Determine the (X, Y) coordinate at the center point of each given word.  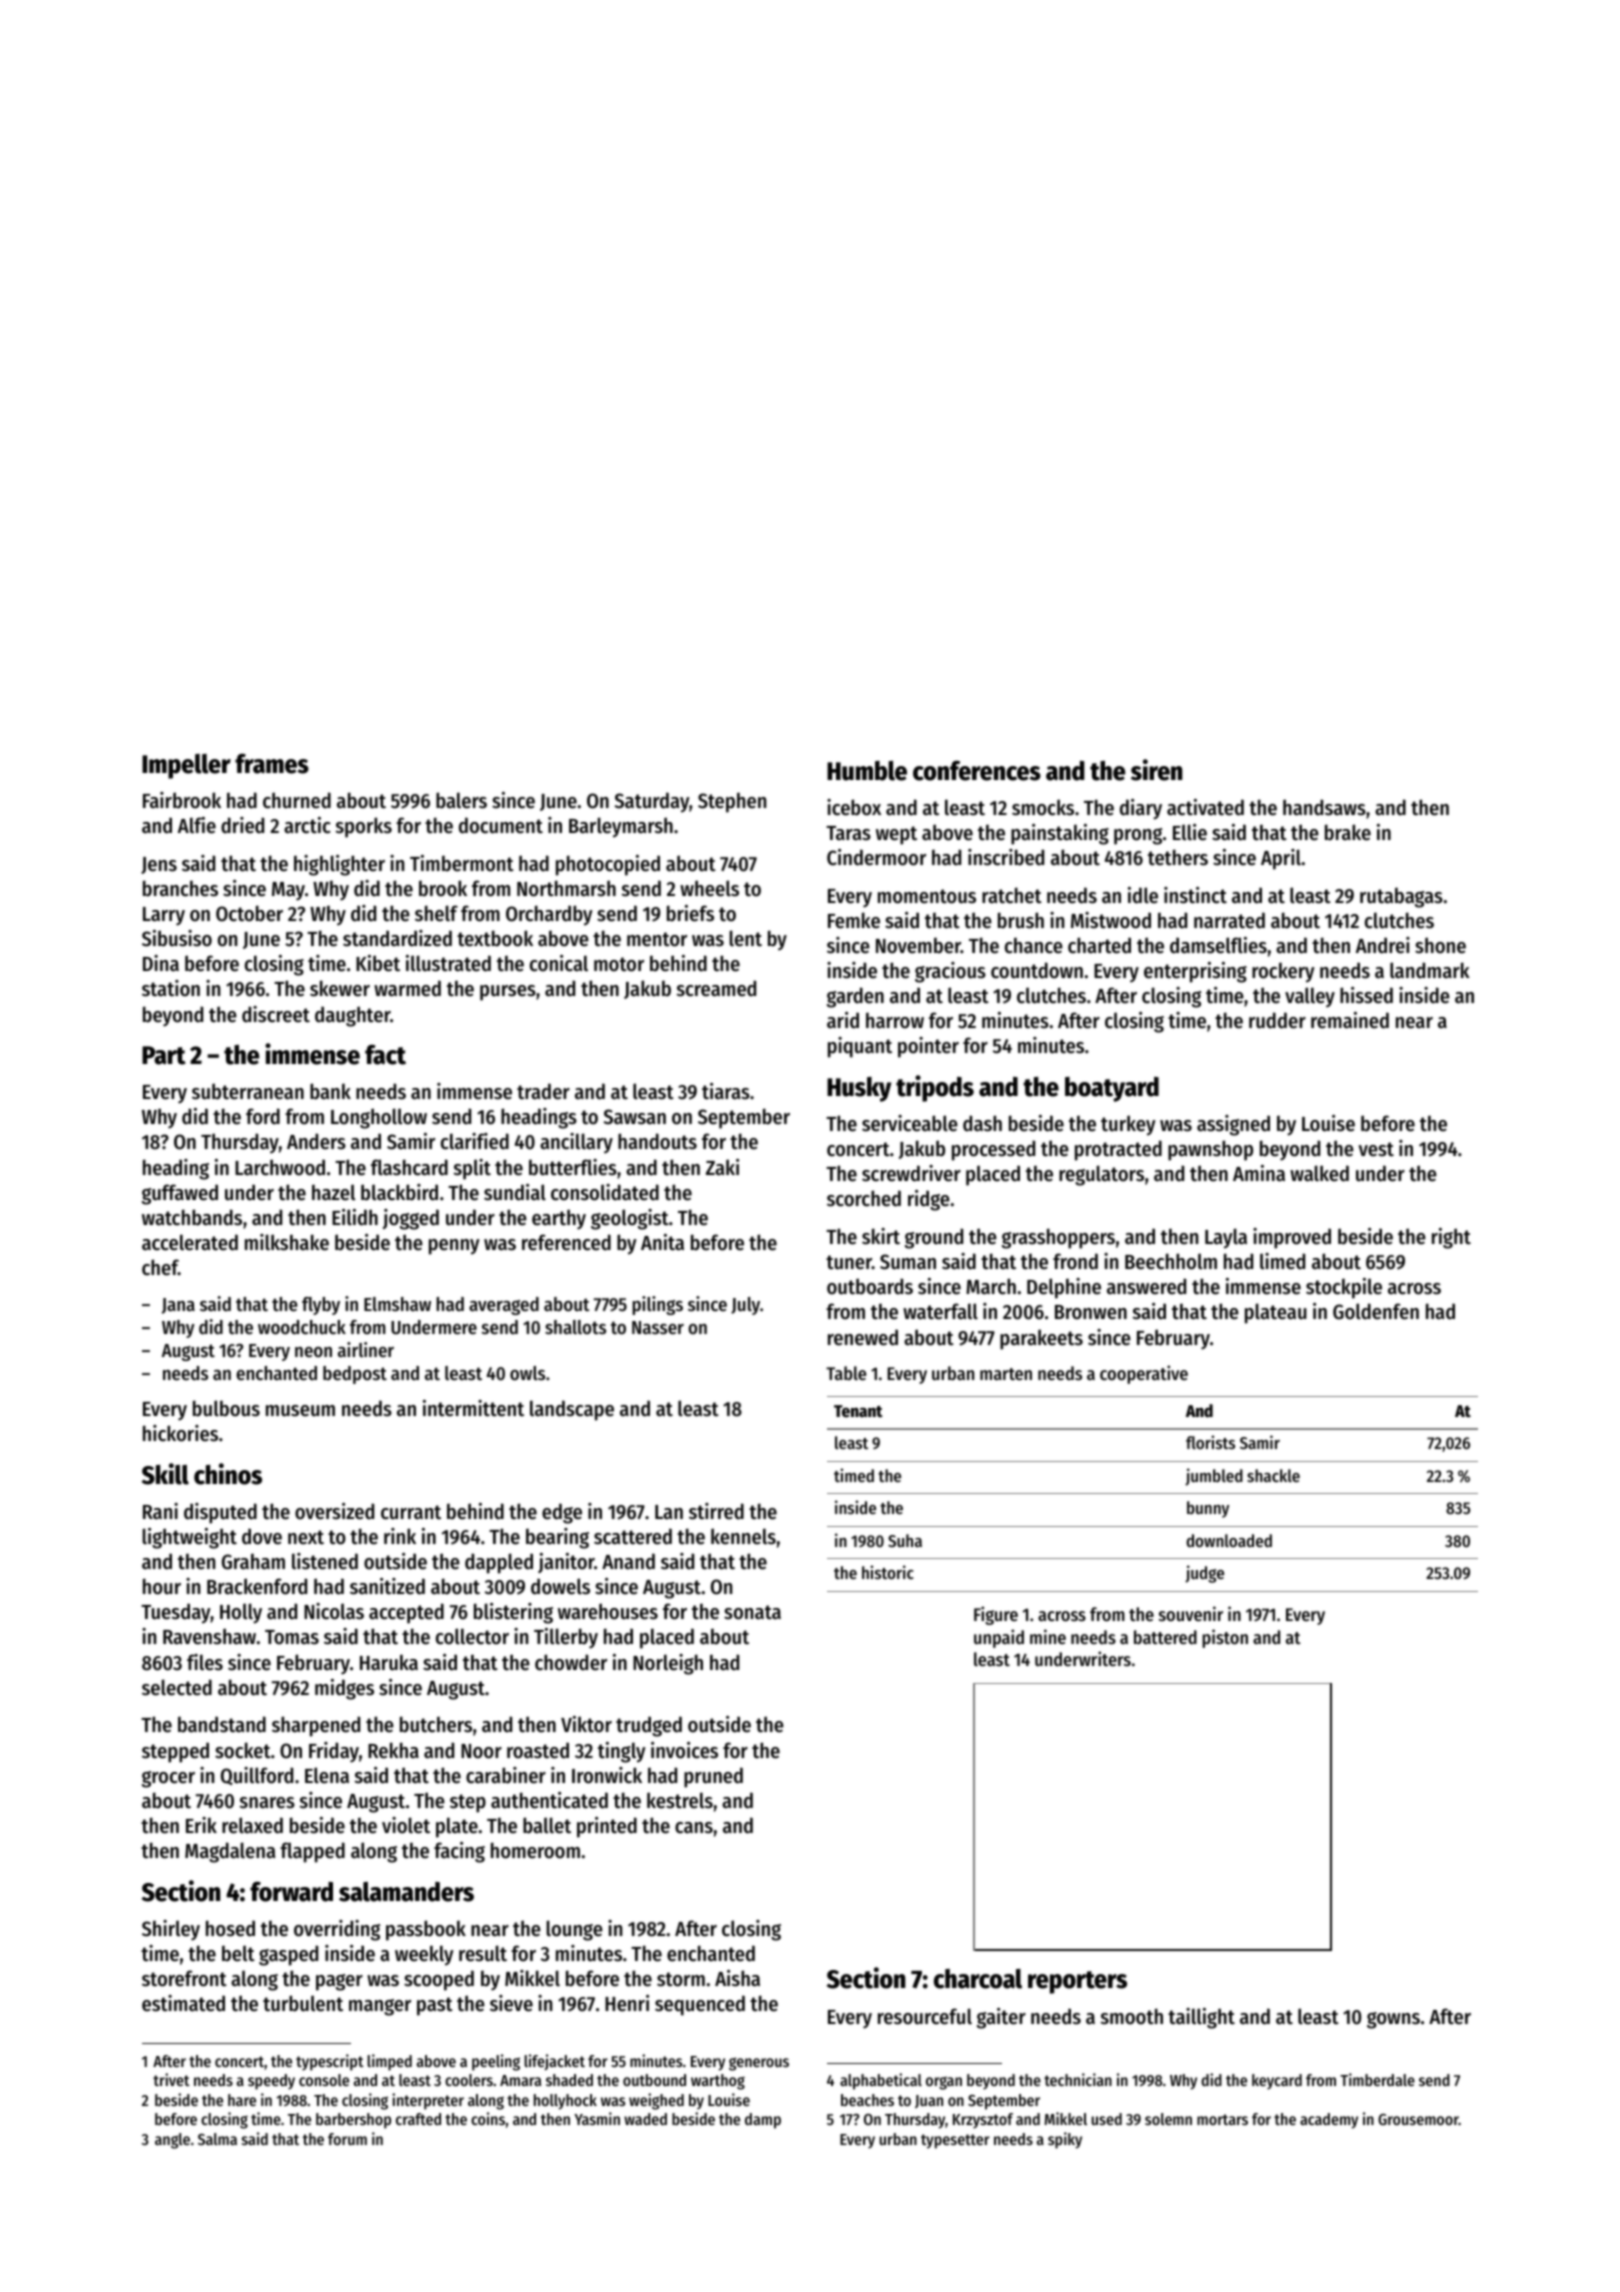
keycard (1277, 2082)
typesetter (955, 2141)
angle (172, 2141)
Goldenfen (1376, 1311)
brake (1348, 832)
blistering (513, 1613)
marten (1006, 1374)
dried (242, 825)
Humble (867, 771)
